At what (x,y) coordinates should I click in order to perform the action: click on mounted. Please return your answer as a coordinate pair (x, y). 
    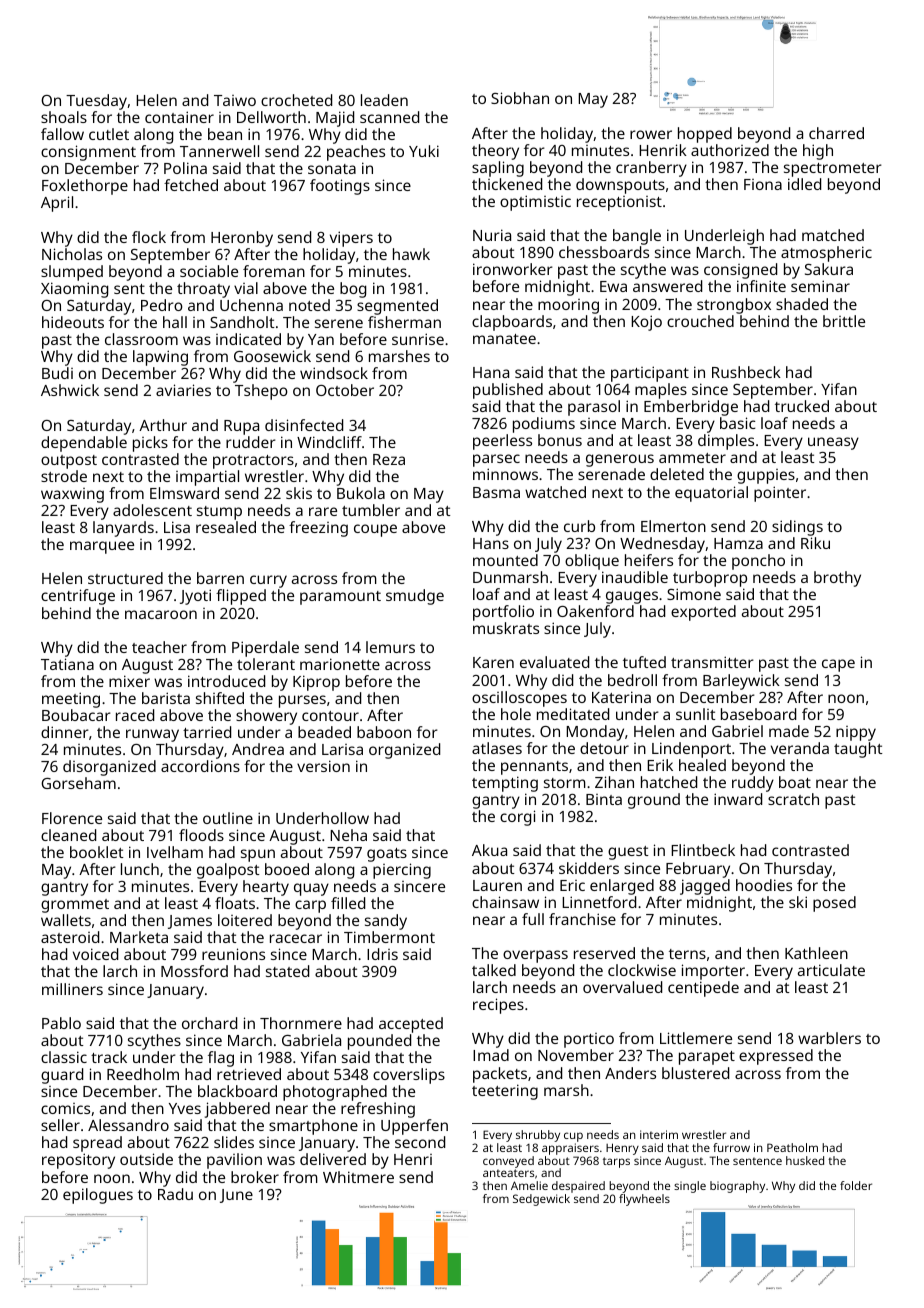
    Looking at the image, I should click on (505, 560).
